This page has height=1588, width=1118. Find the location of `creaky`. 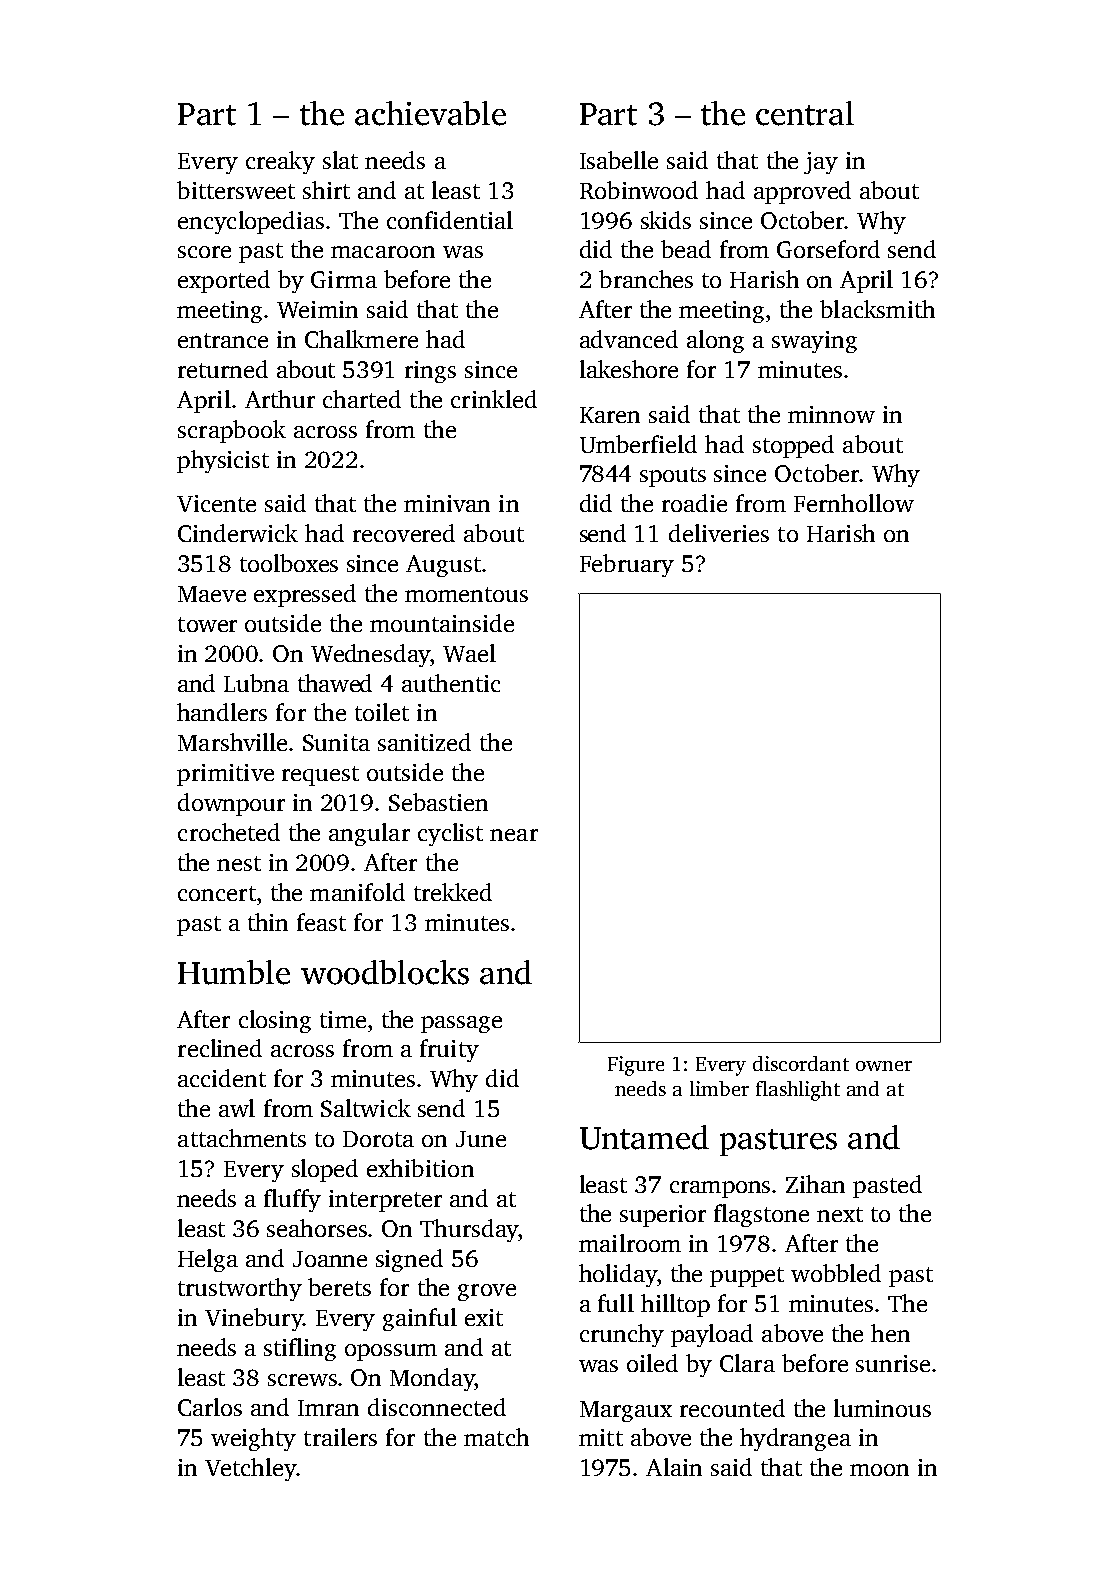

creaky is located at coordinates (280, 162).
